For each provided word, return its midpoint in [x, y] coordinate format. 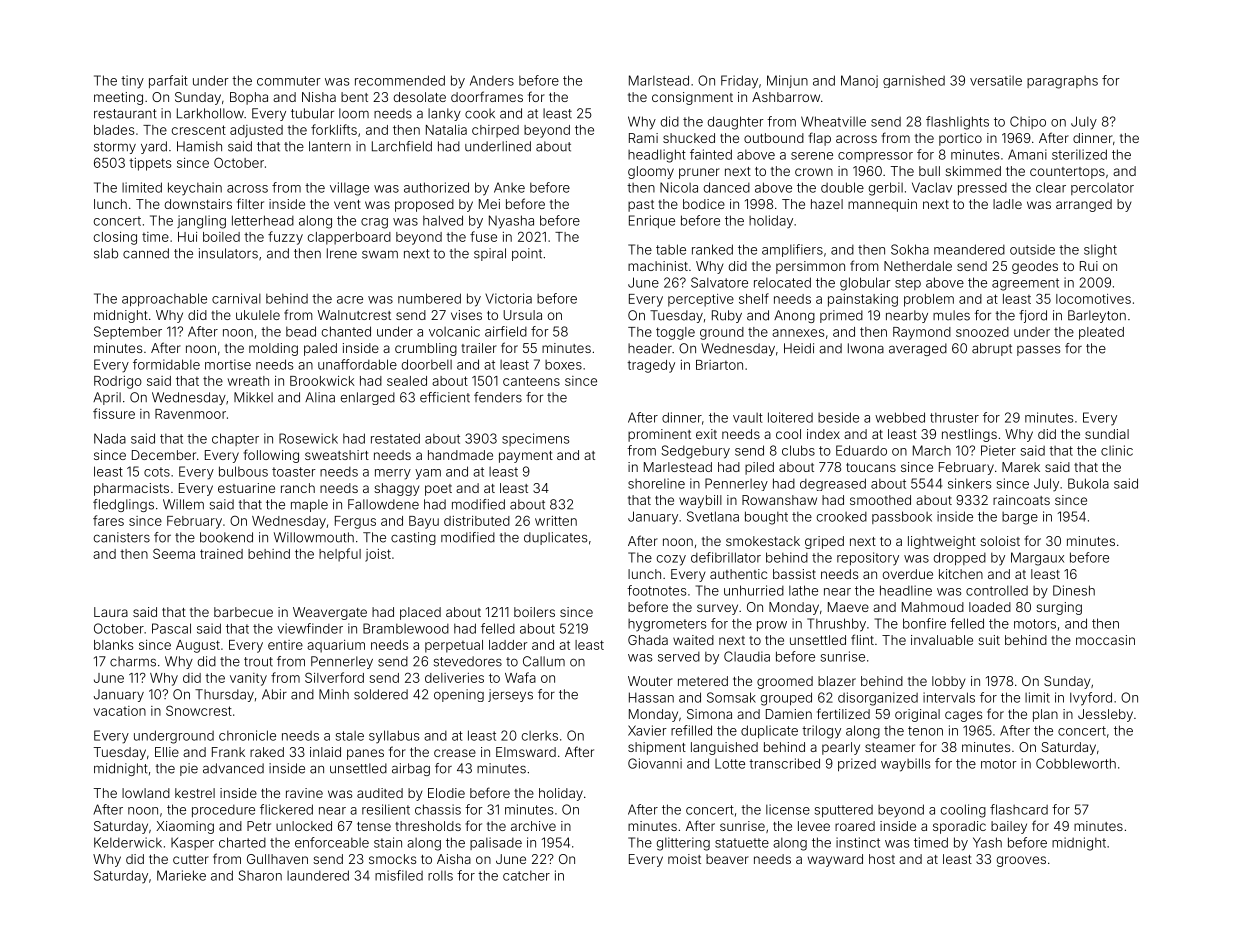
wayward [835, 860]
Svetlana [713, 516]
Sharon [260, 875]
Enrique [652, 221]
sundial [1107, 434]
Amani [1027, 154]
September [128, 332]
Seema [174, 553]
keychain [195, 189]
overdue [908, 574]
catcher [526, 876]
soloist [1000, 541]
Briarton [719, 365]
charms [133, 661]
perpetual [454, 646]
